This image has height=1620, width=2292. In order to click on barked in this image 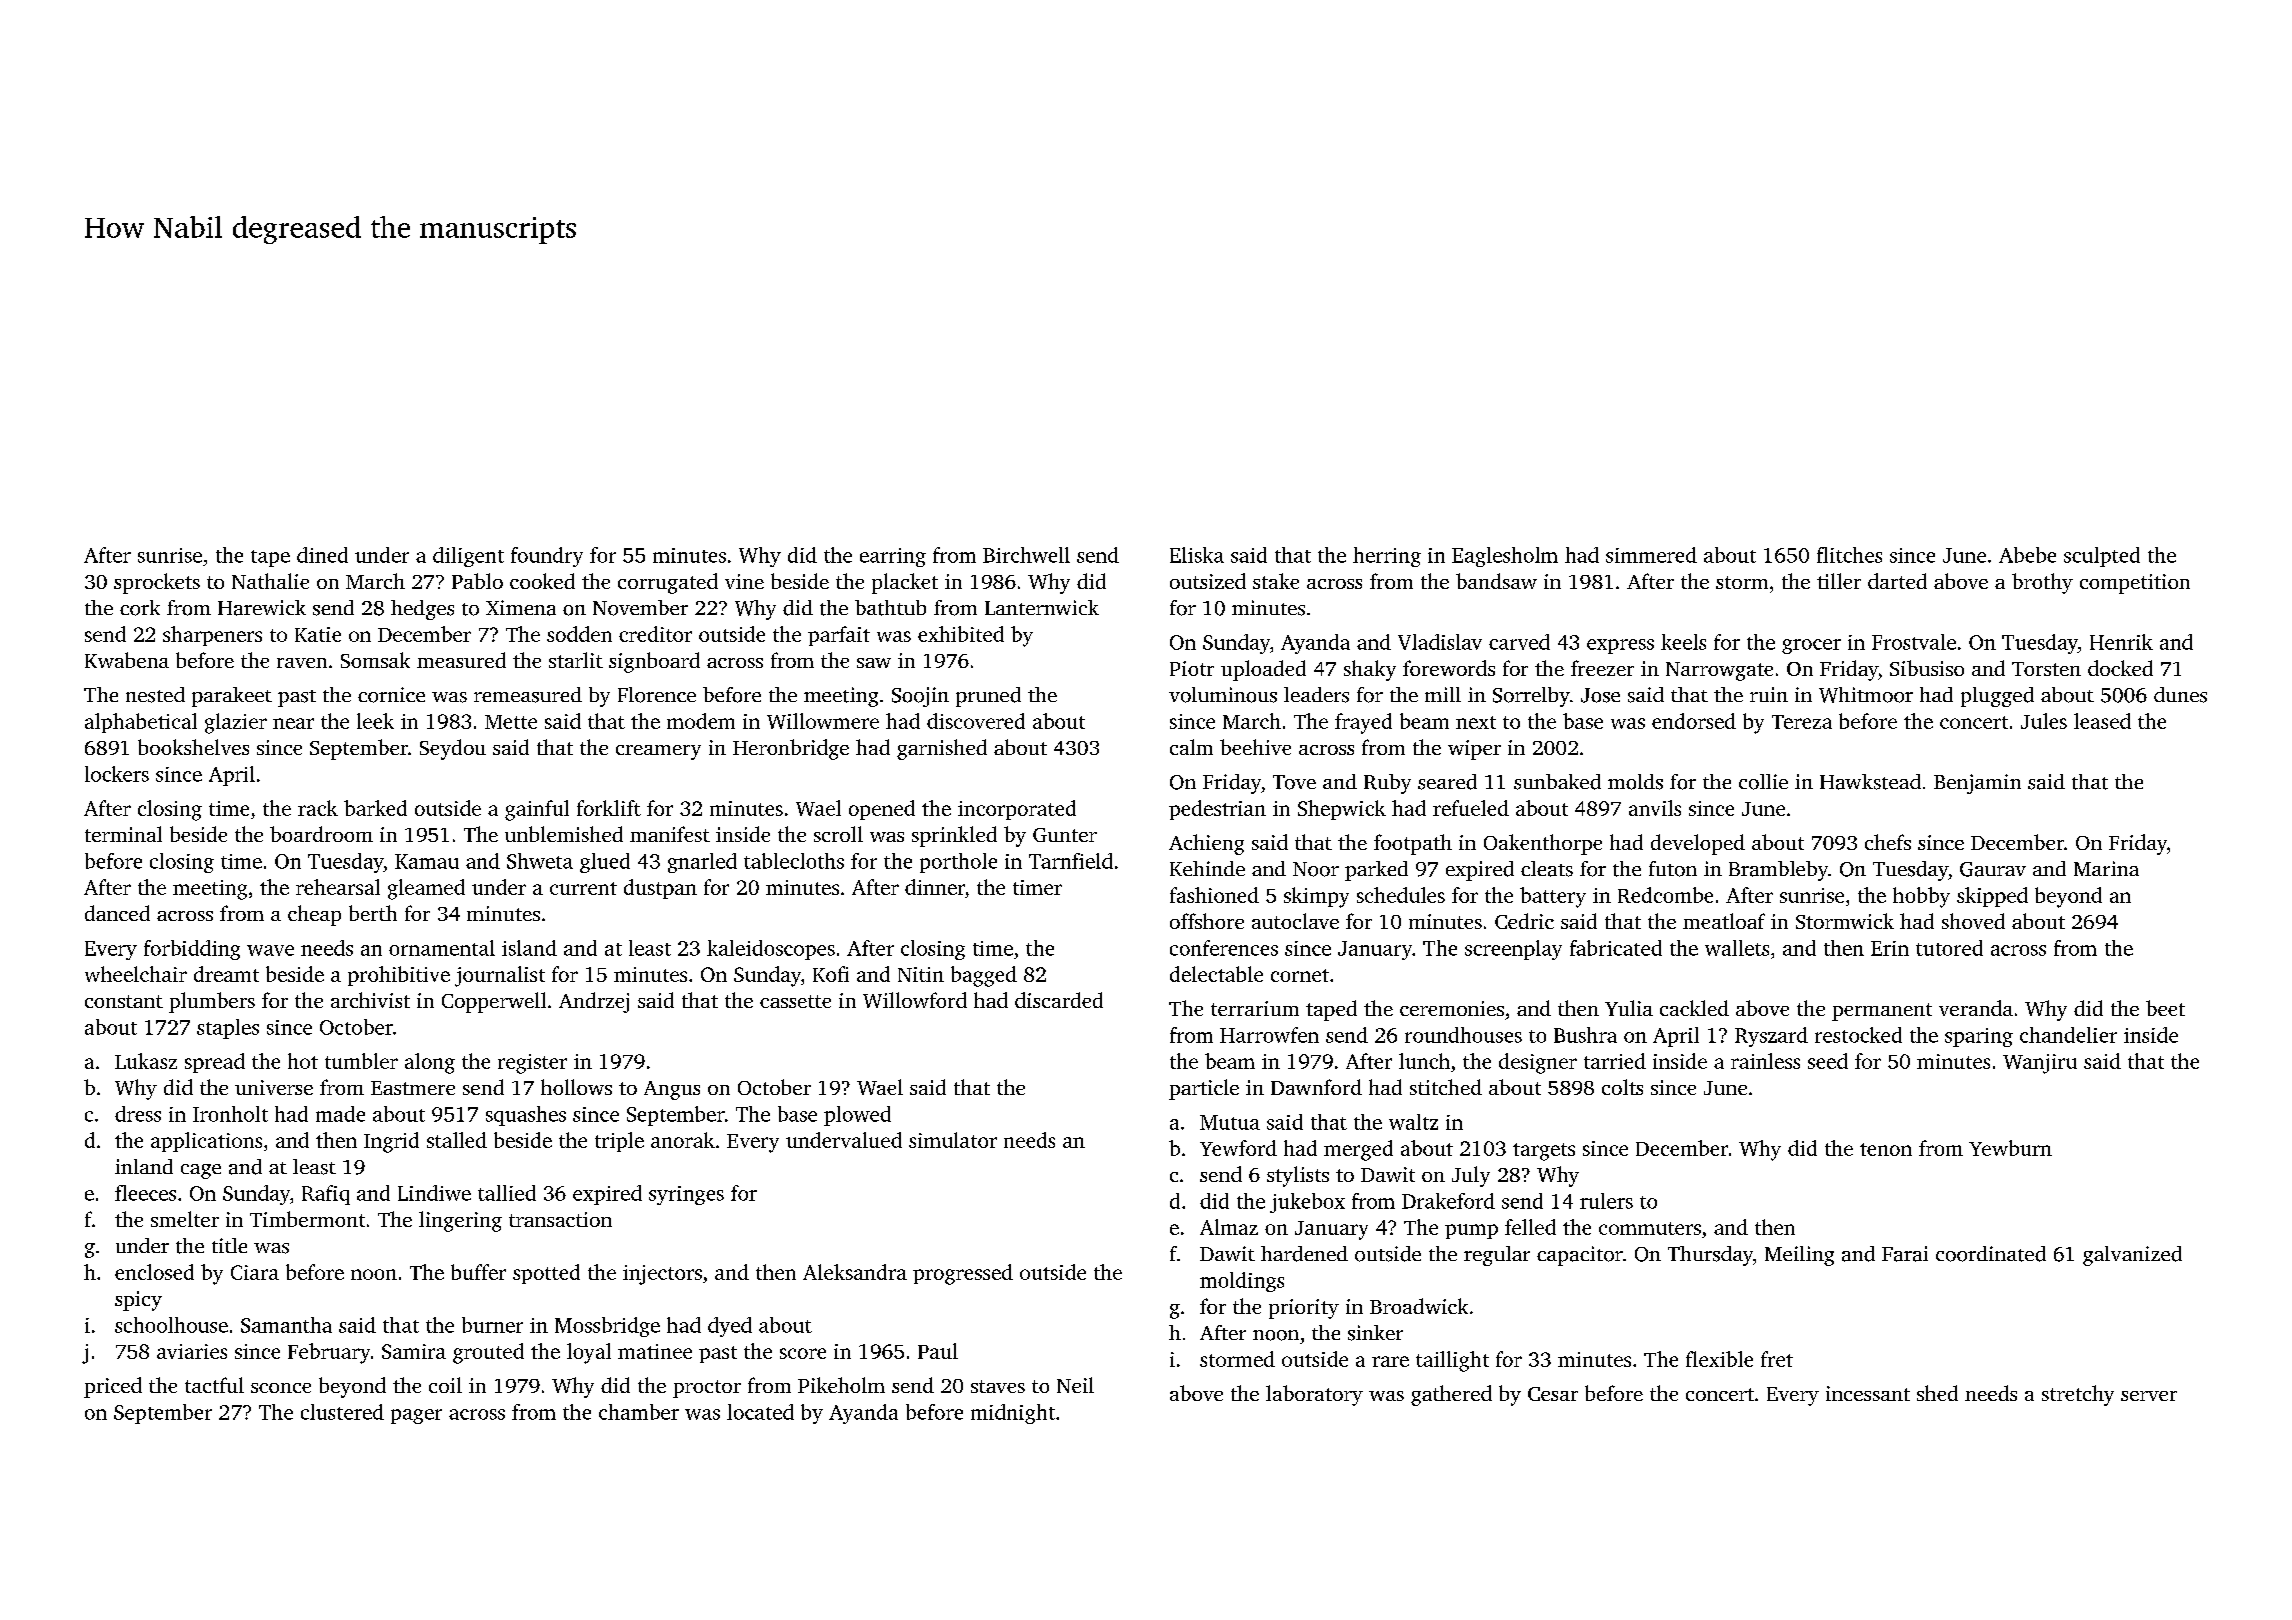, I will do `click(375, 808)`.
